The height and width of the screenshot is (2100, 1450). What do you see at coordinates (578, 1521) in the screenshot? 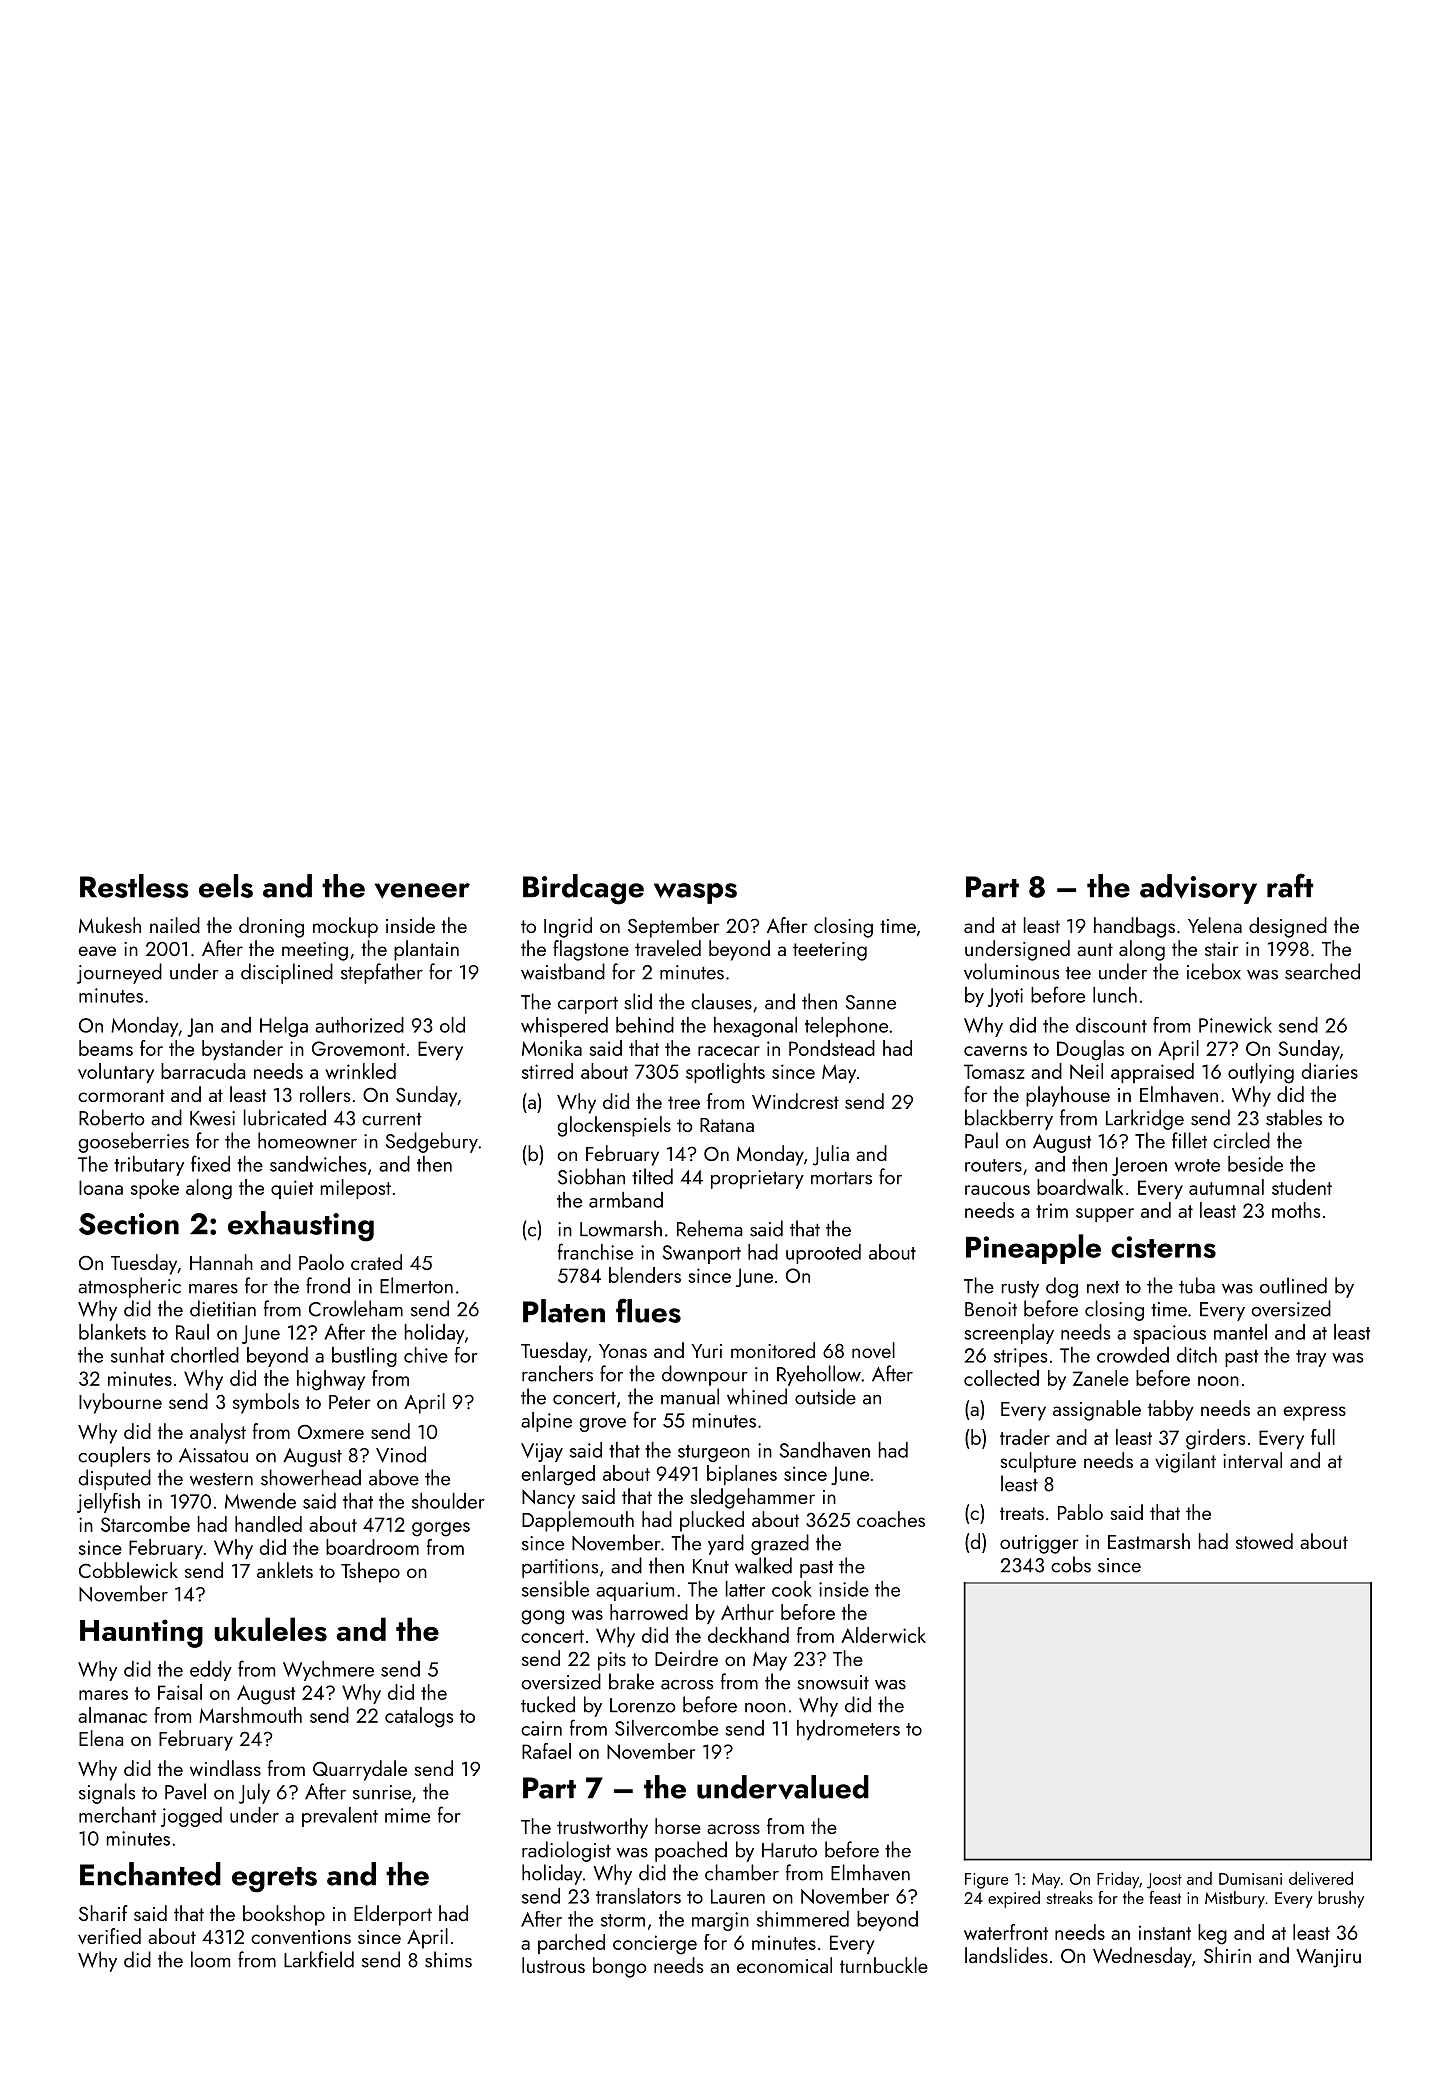
I see `Dapplemouth` at bounding box center [578, 1521].
